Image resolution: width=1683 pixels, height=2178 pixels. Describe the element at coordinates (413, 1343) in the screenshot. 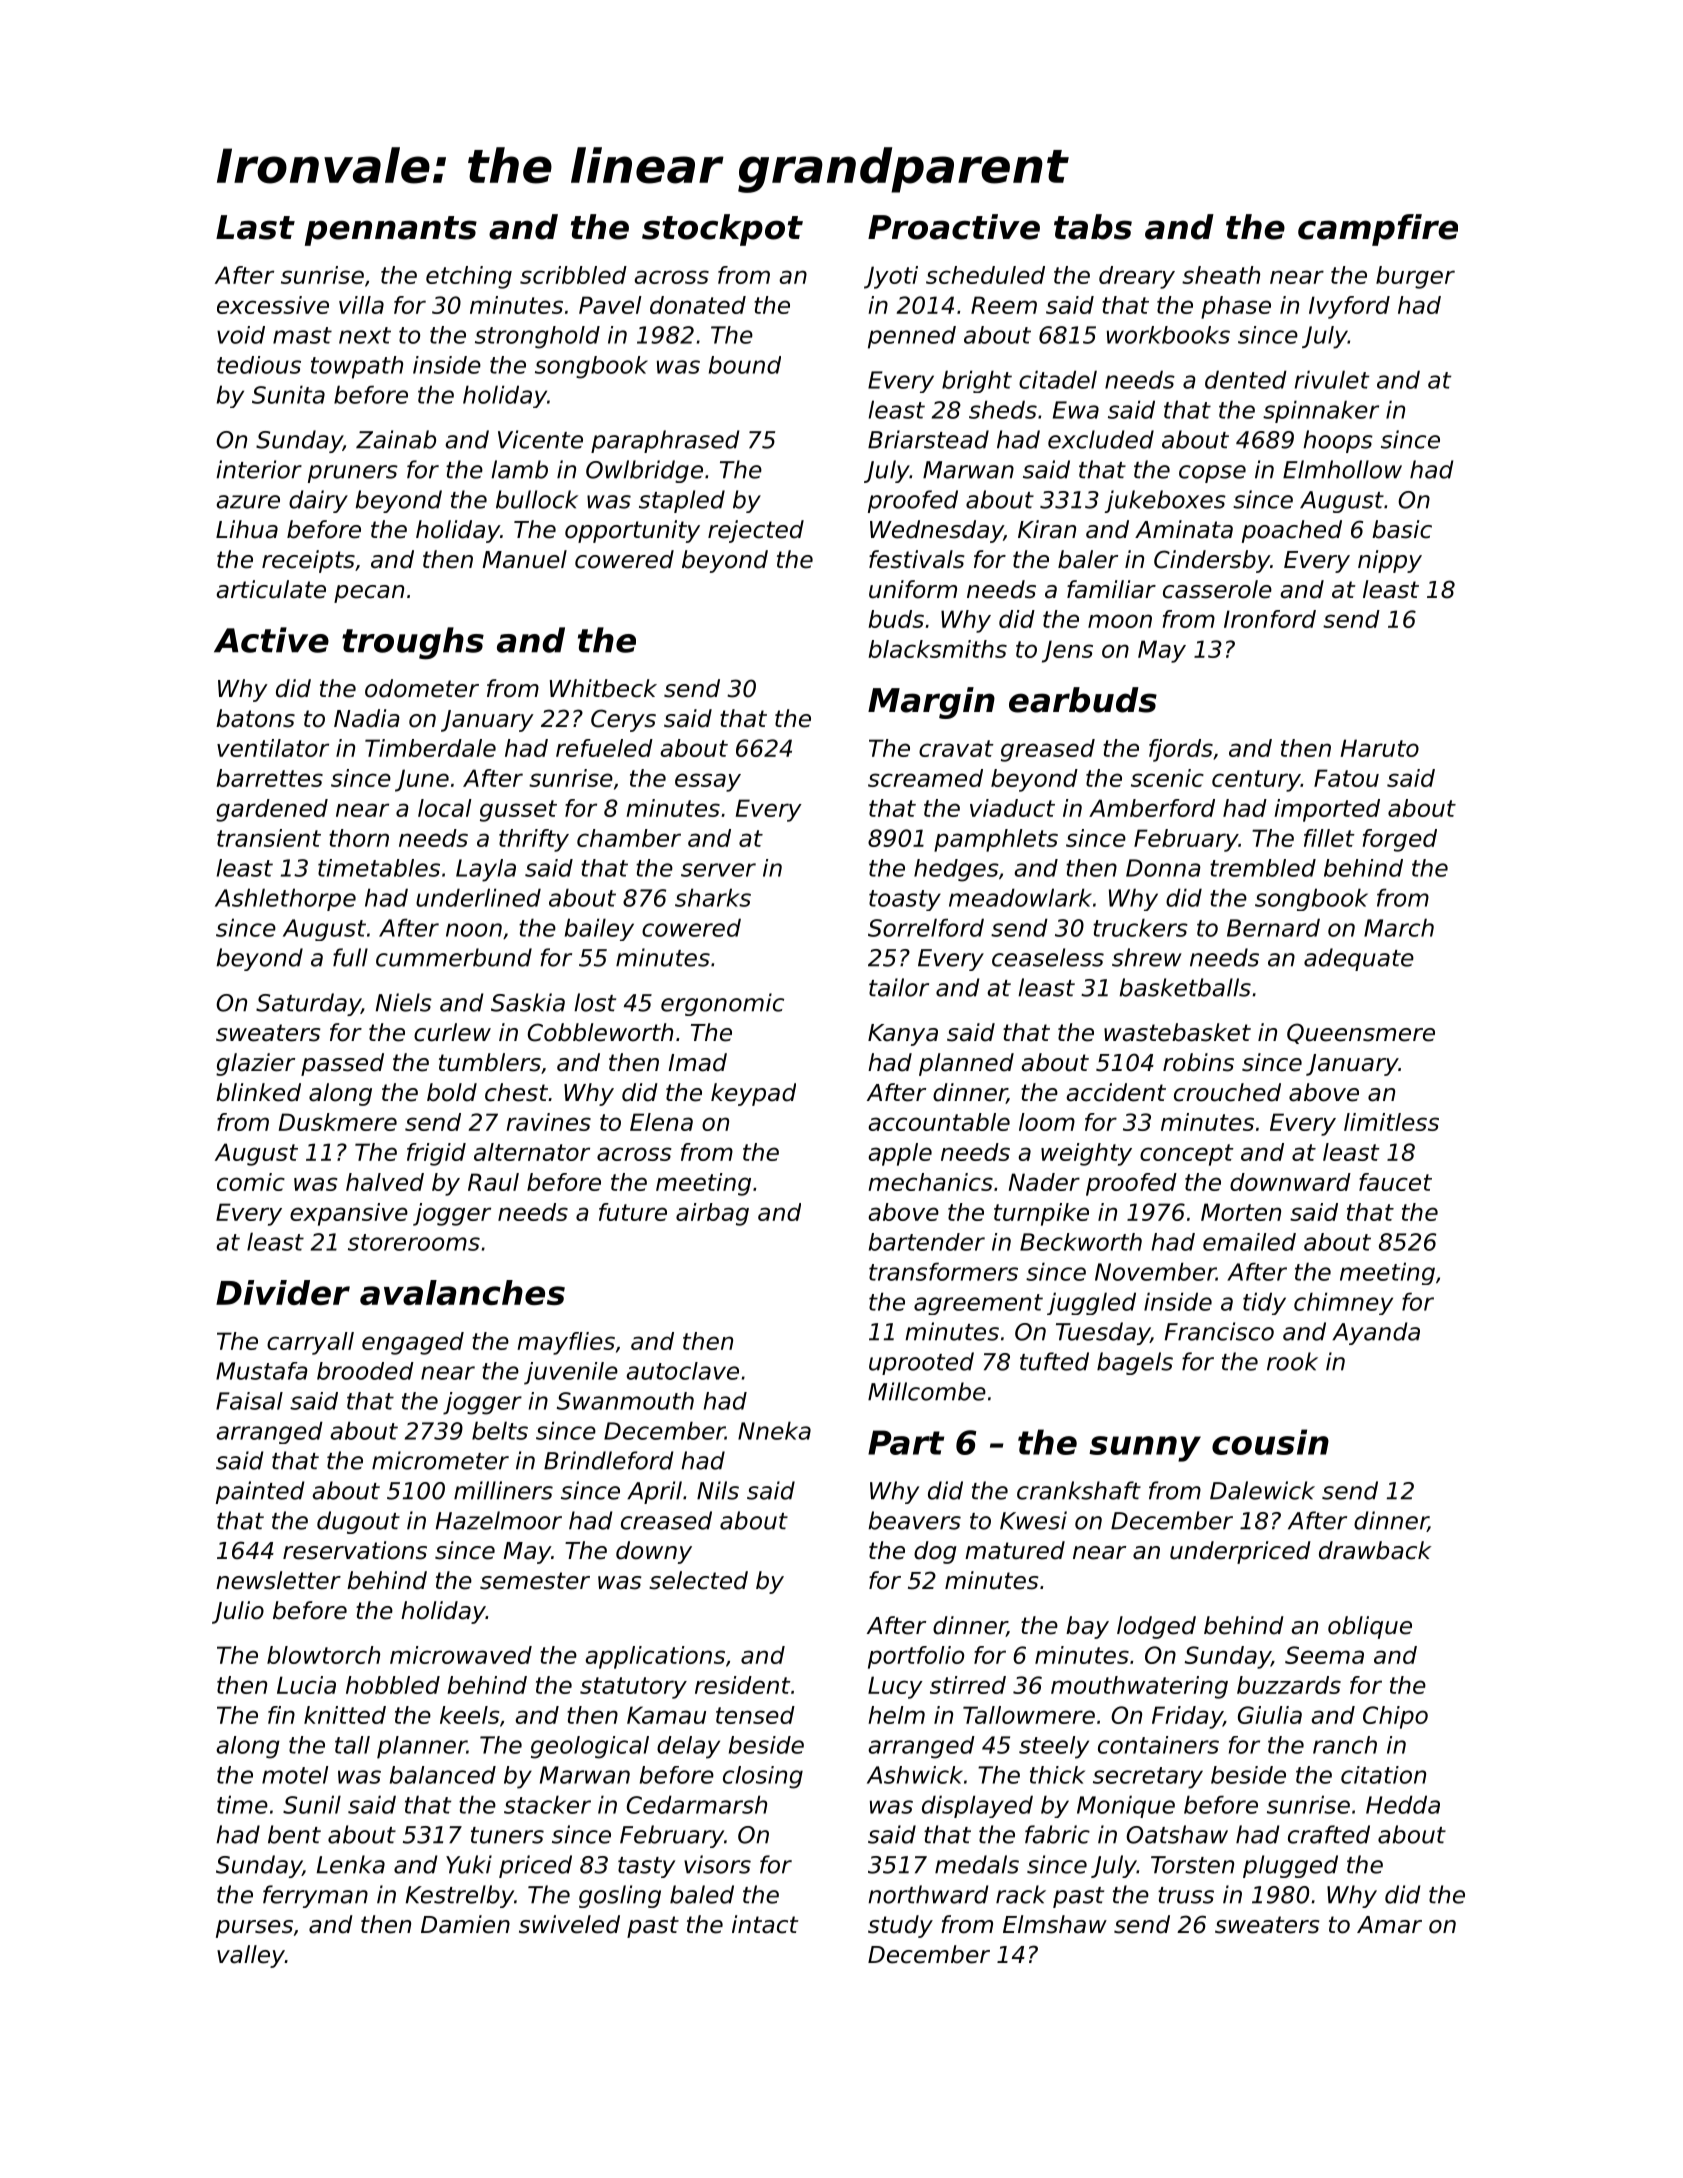

I see `engaged` at that location.
